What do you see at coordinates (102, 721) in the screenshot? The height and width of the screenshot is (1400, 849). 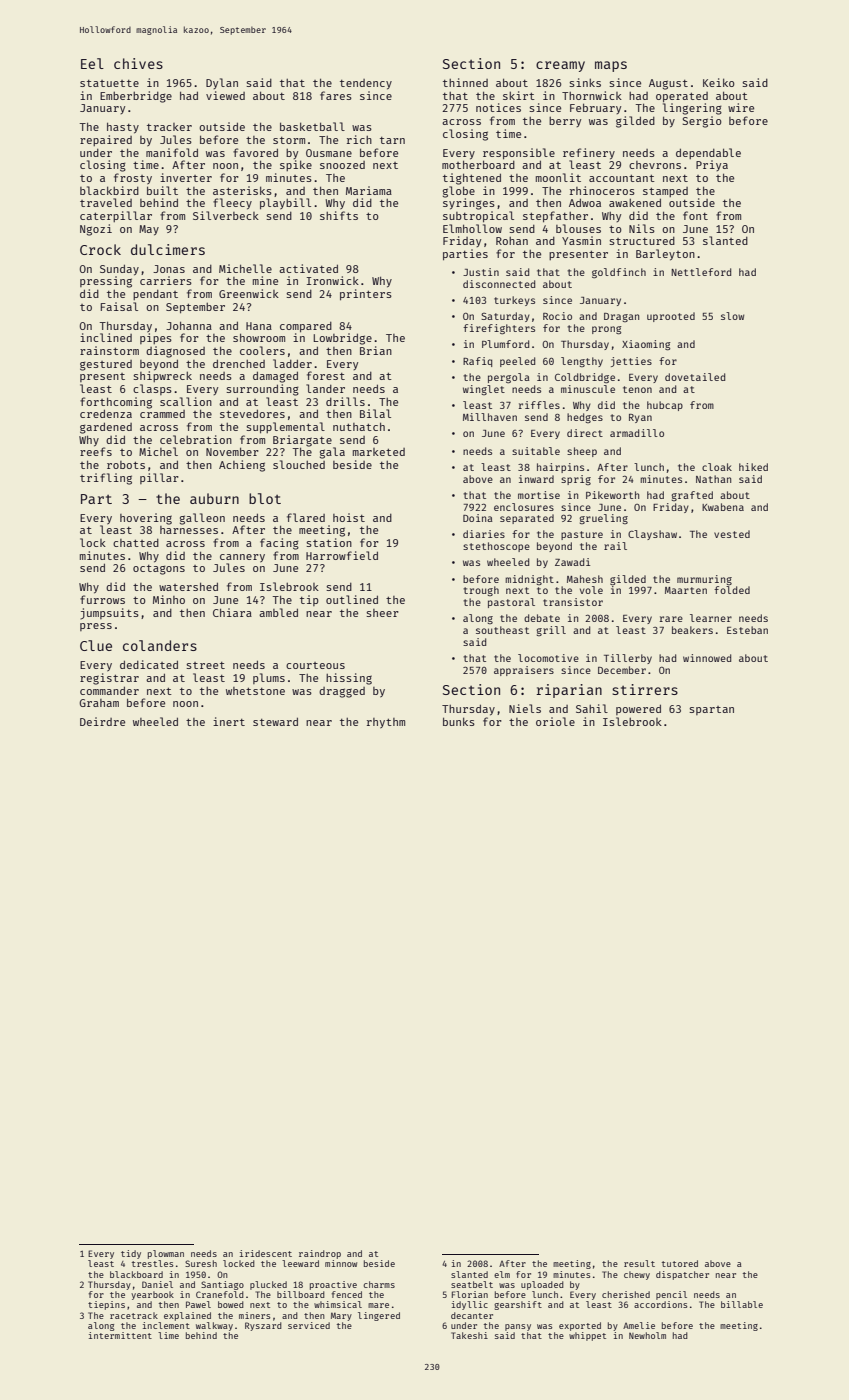 I see `Deirdre` at bounding box center [102, 721].
